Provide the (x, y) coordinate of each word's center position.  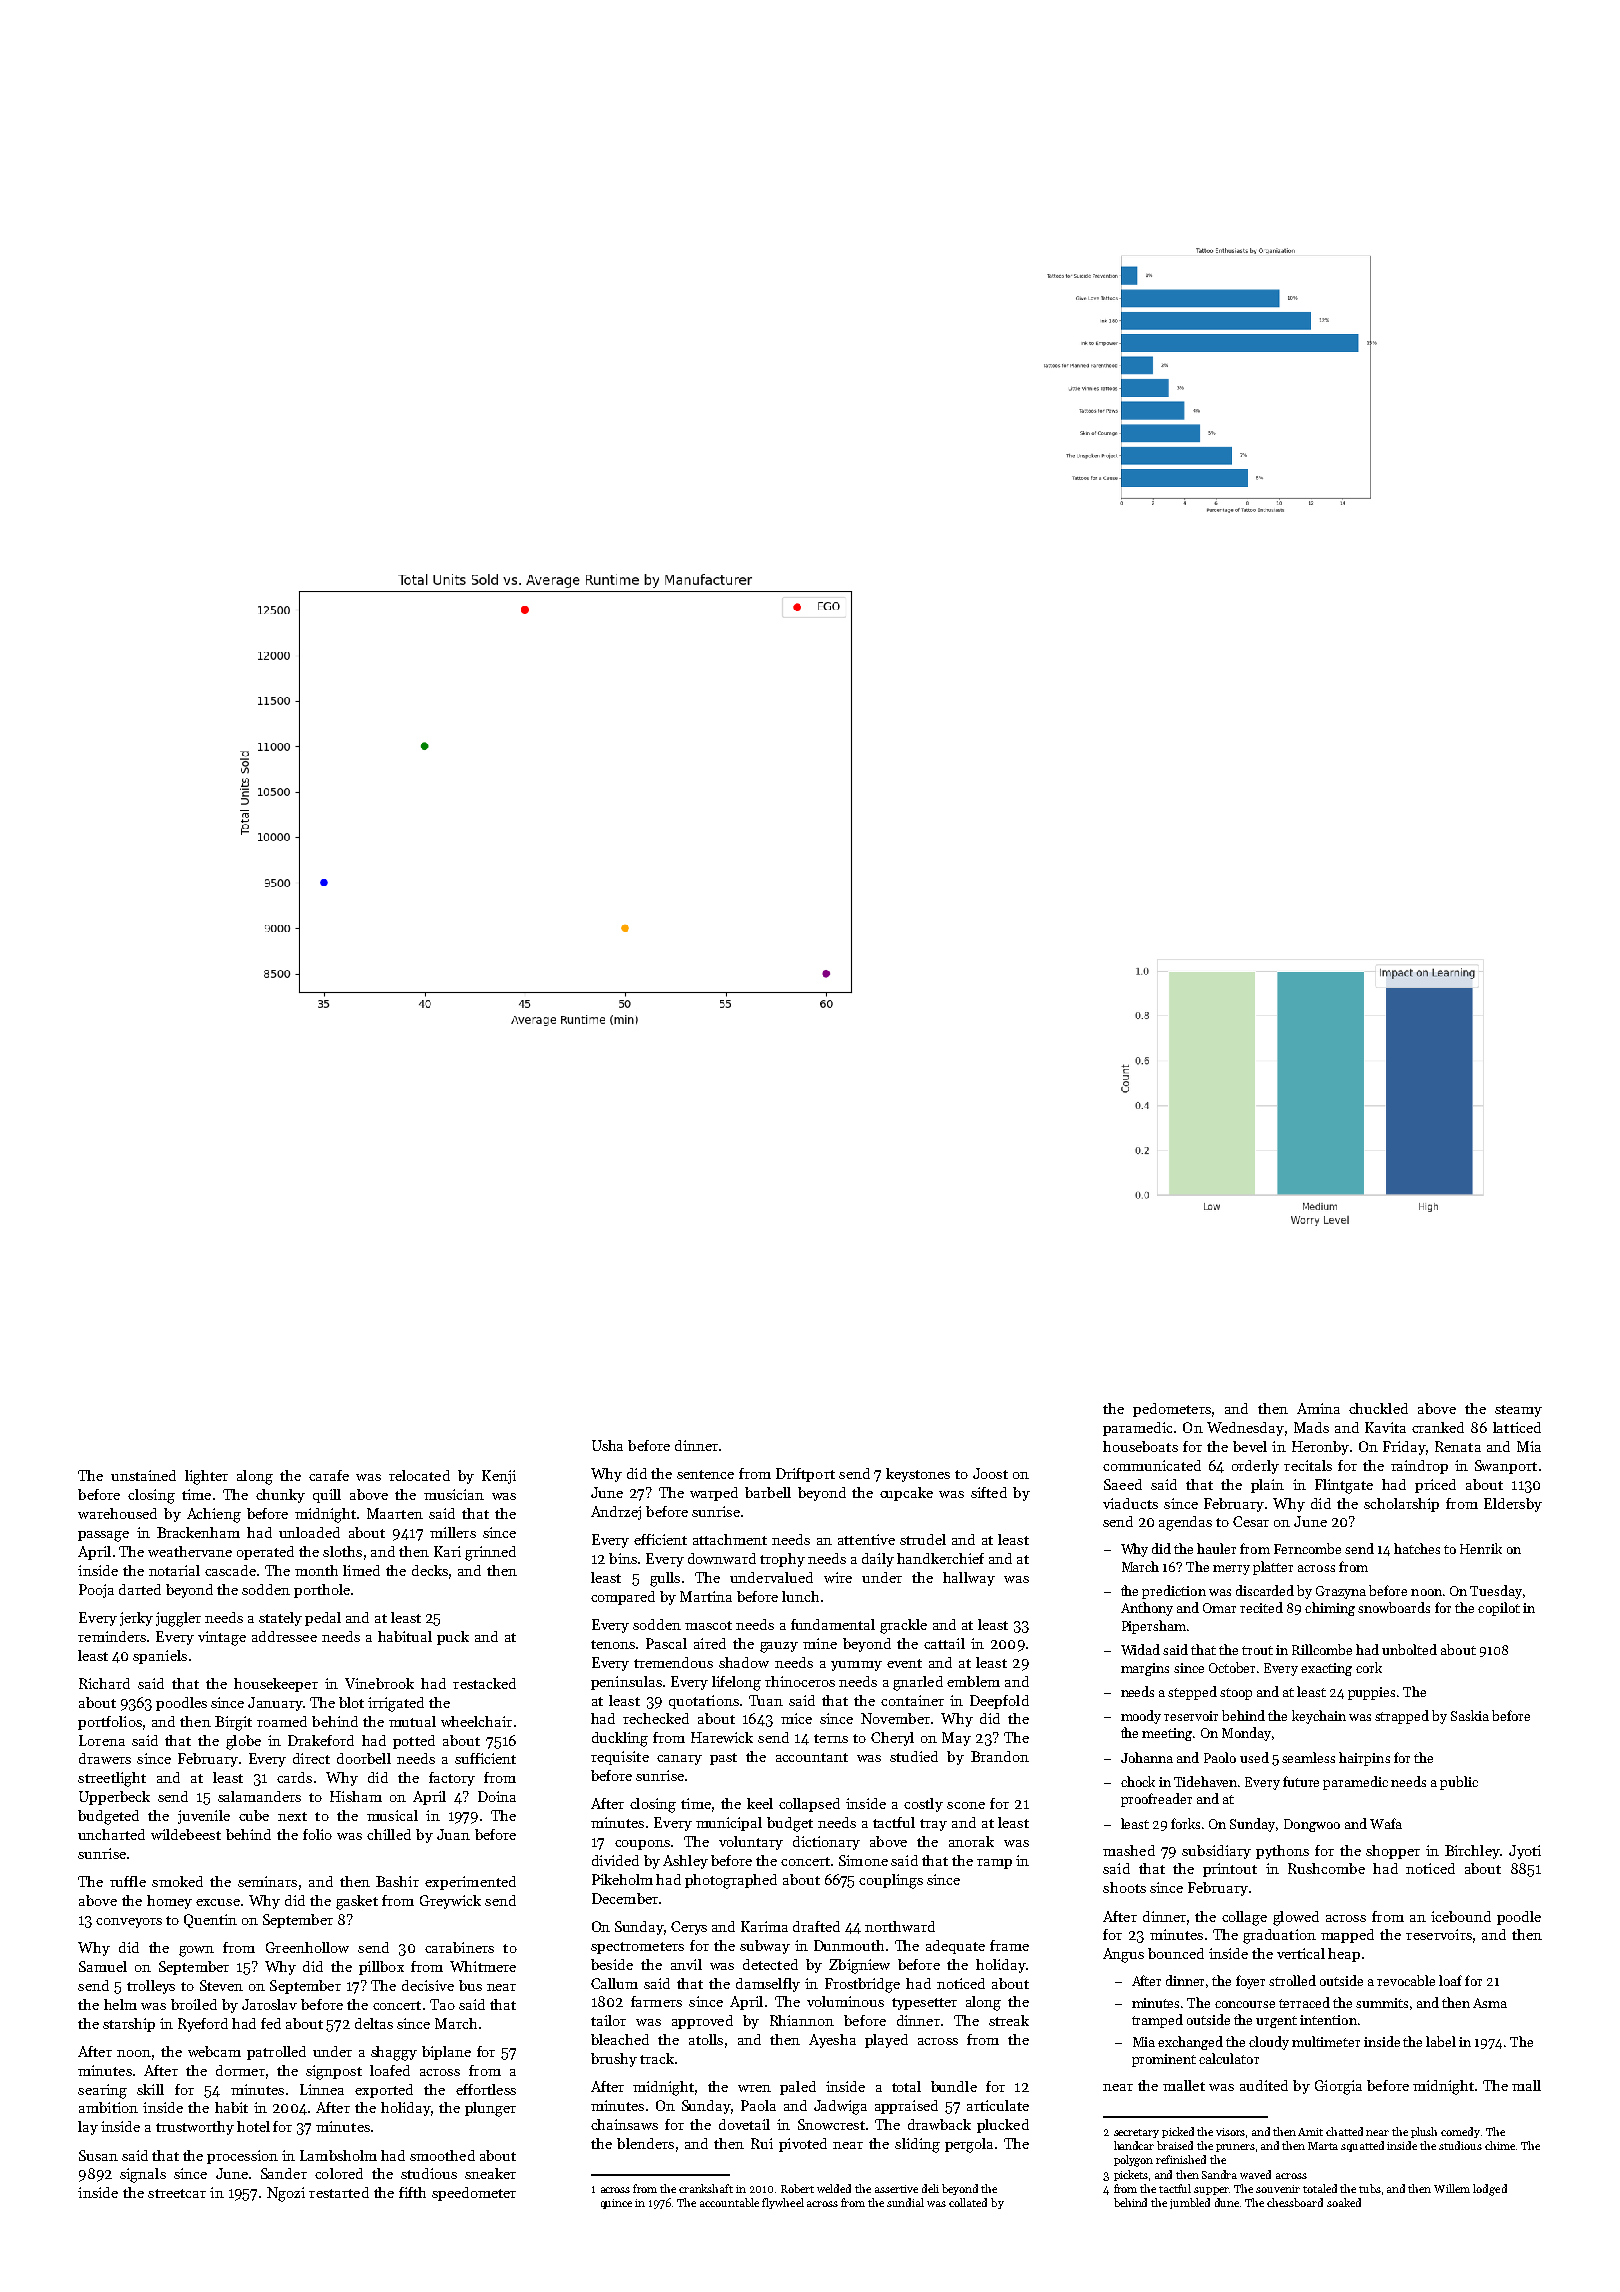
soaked (1344, 2202)
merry (1231, 1570)
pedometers (1172, 1410)
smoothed (442, 2155)
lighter (206, 1477)
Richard (104, 1683)
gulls (665, 1579)
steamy (1518, 1411)
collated (968, 2202)
